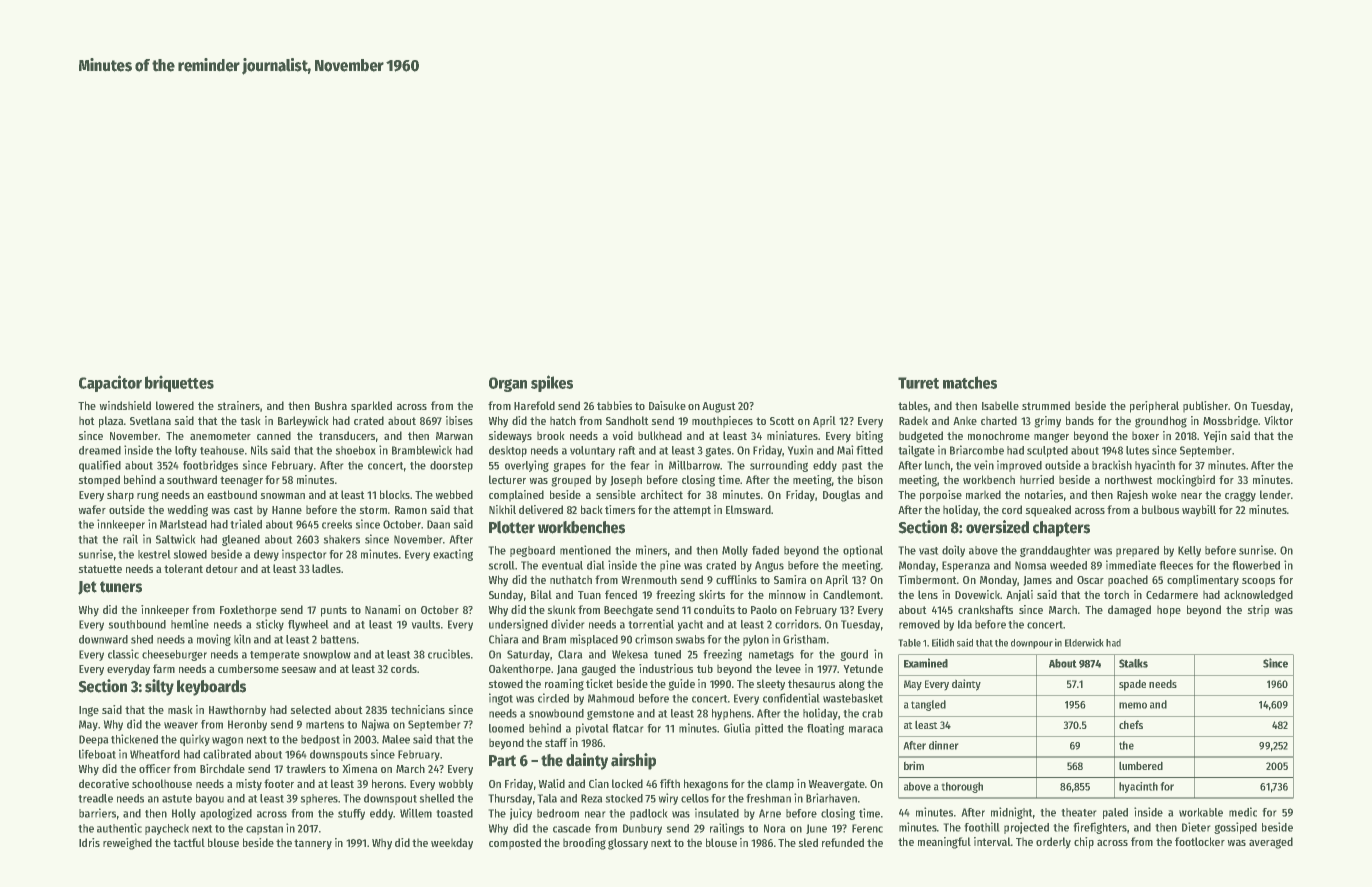  Describe the element at coordinates (681, 685) in the screenshot. I see `guide` at that location.
